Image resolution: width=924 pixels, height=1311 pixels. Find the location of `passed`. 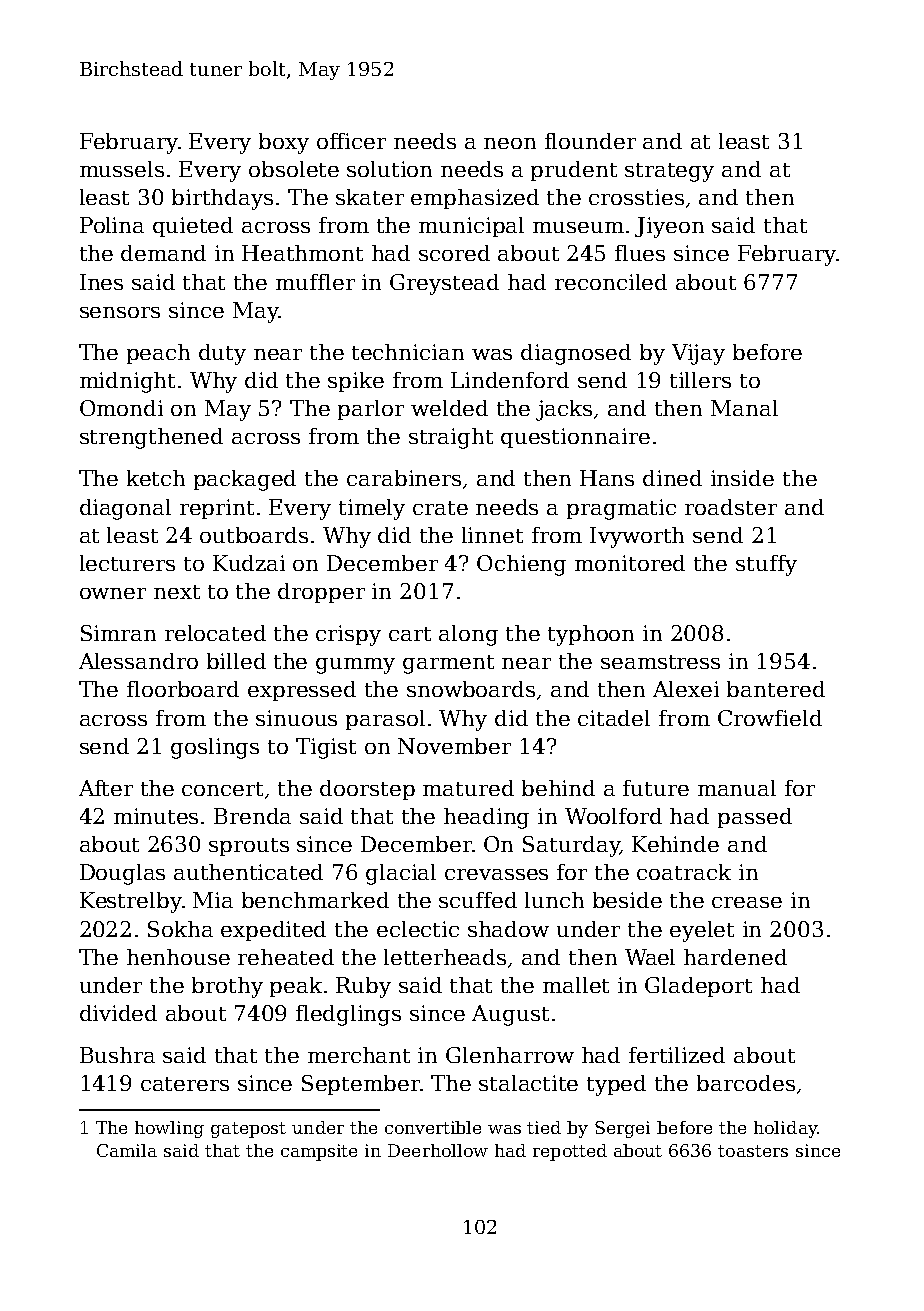

passed is located at coordinates (755, 818).
